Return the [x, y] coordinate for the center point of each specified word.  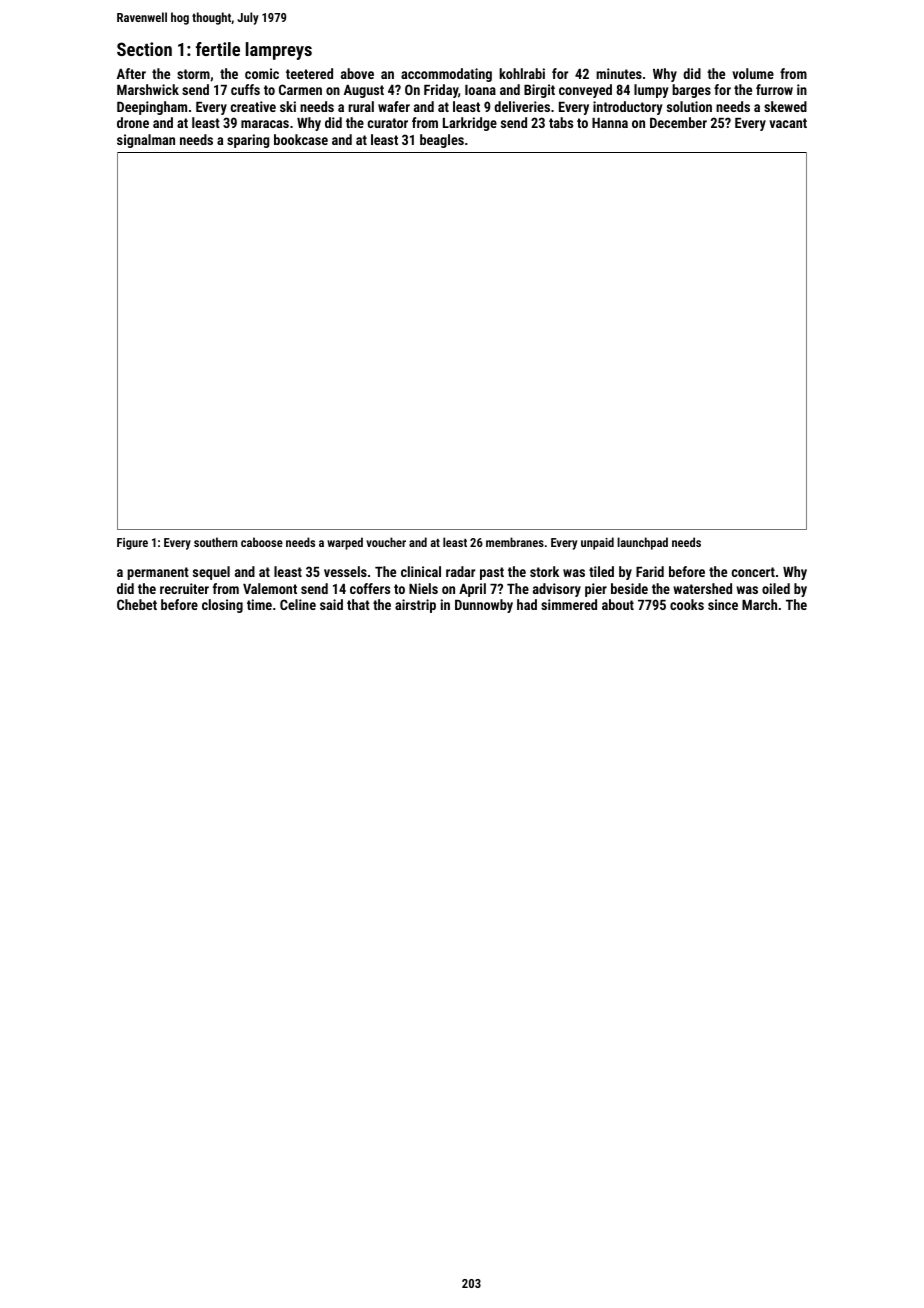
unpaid [597, 543]
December [678, 122]
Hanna [610, 123]
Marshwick [148, 89]
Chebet [137, 604]
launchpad [642, 543]
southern [216, 542]
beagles [442, 141]
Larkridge [470, 124]
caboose [262, 542]
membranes [515, 542]
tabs [561, 122]
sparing [248, 141]
